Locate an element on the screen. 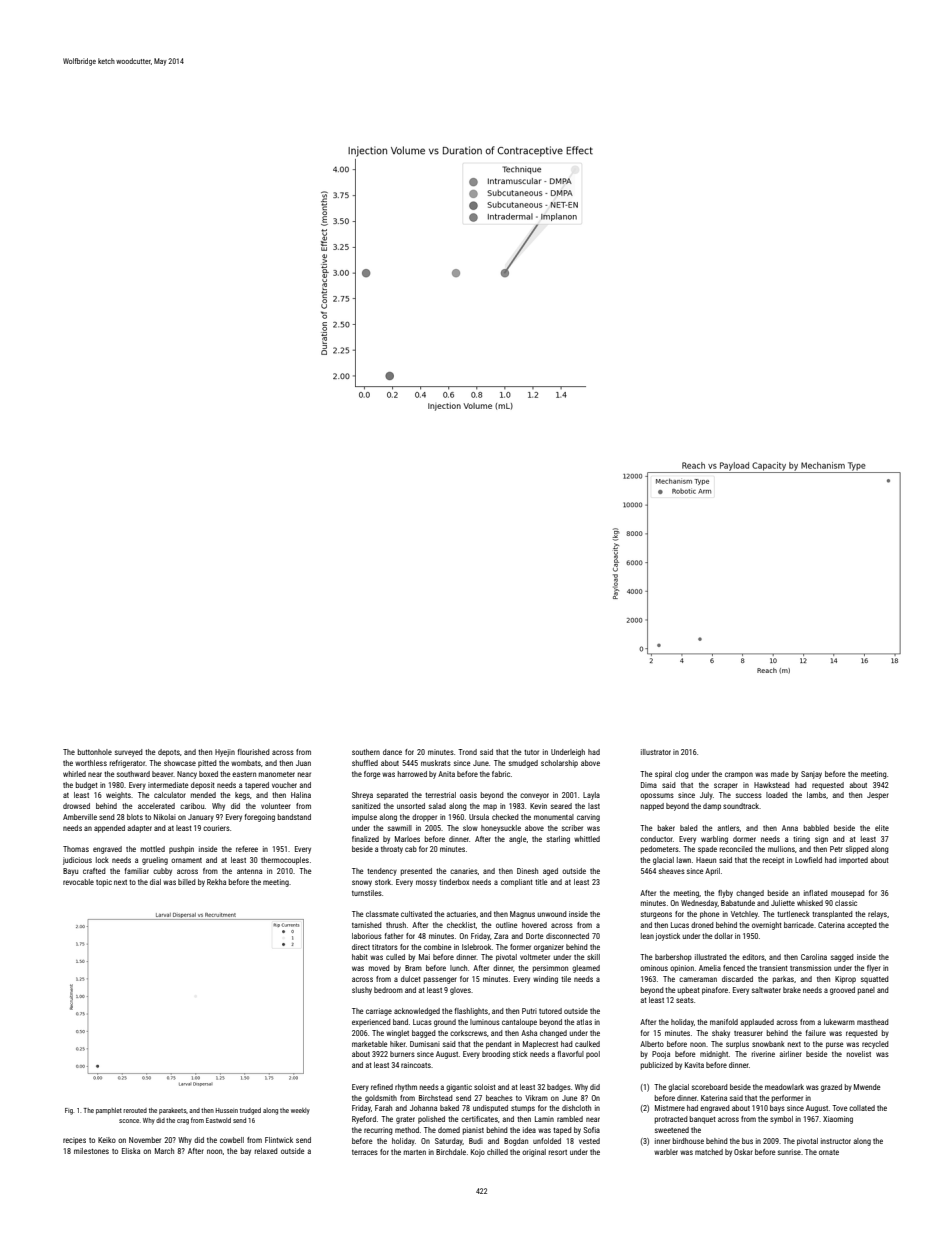 This screenshot has width=952, height=1233. Juliette is located at coordinates (783, 903).
